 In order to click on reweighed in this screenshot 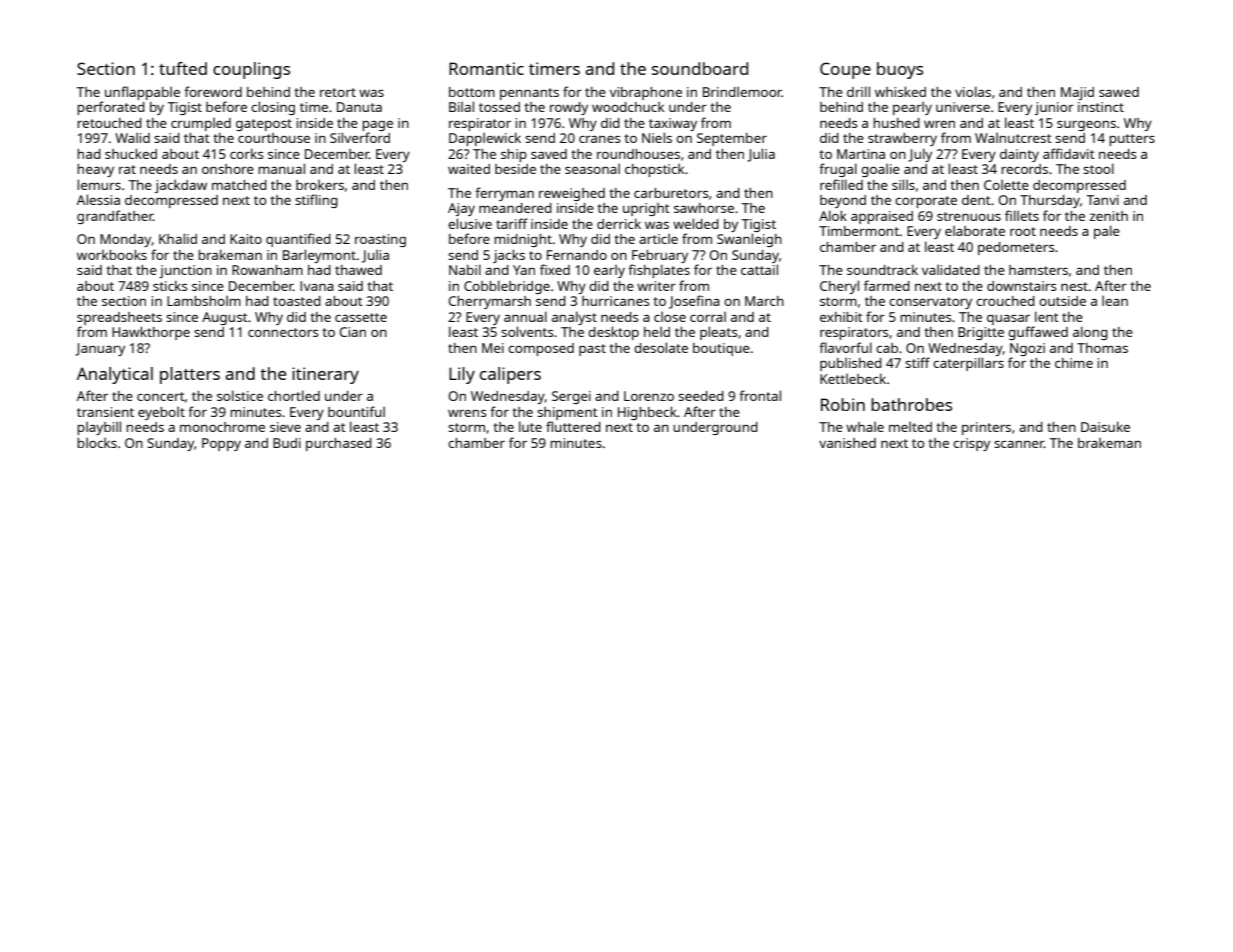, I will do `click(572, 194)`.
